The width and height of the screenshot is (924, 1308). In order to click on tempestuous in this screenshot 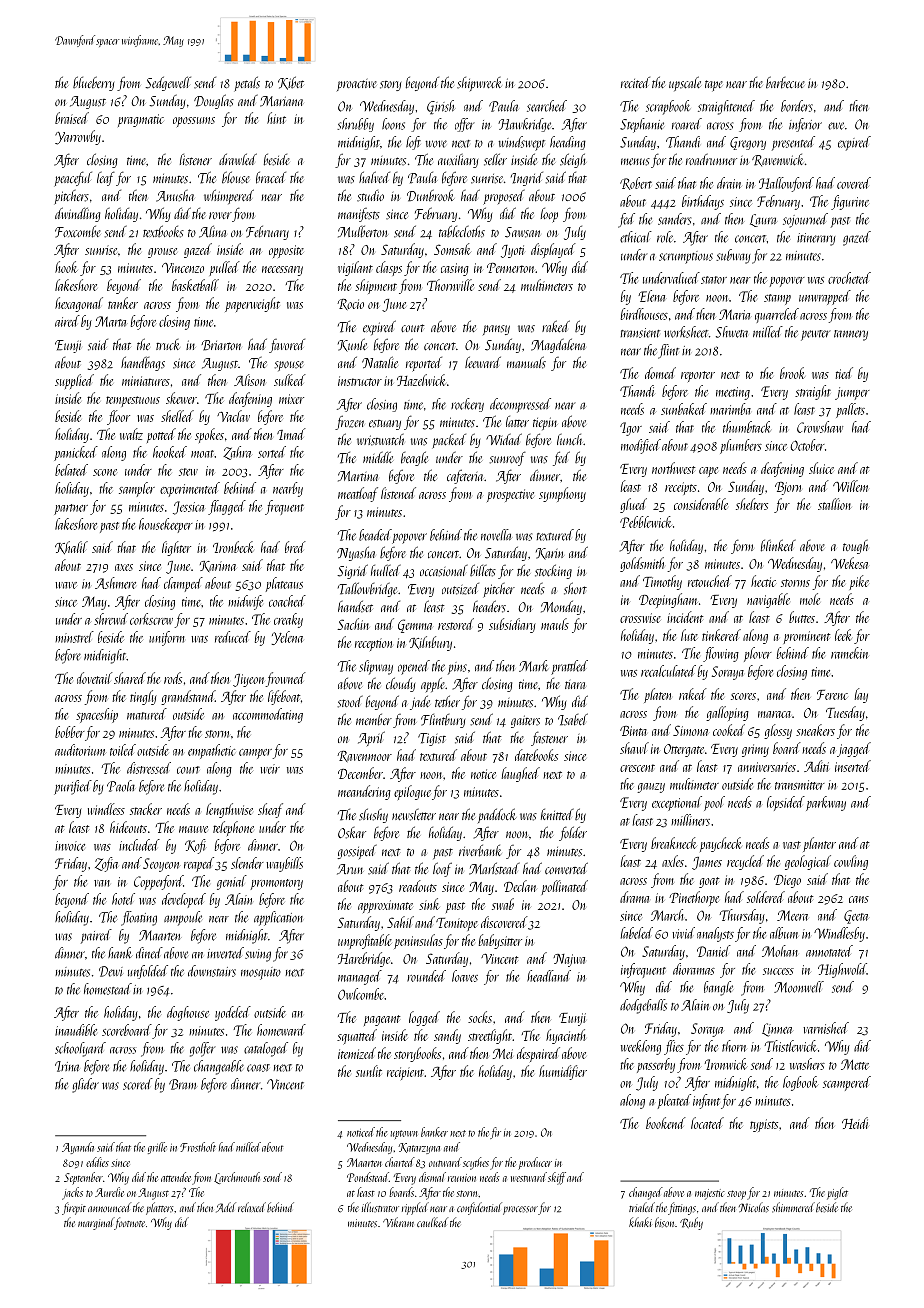, I will do `click(133, 401)`.
